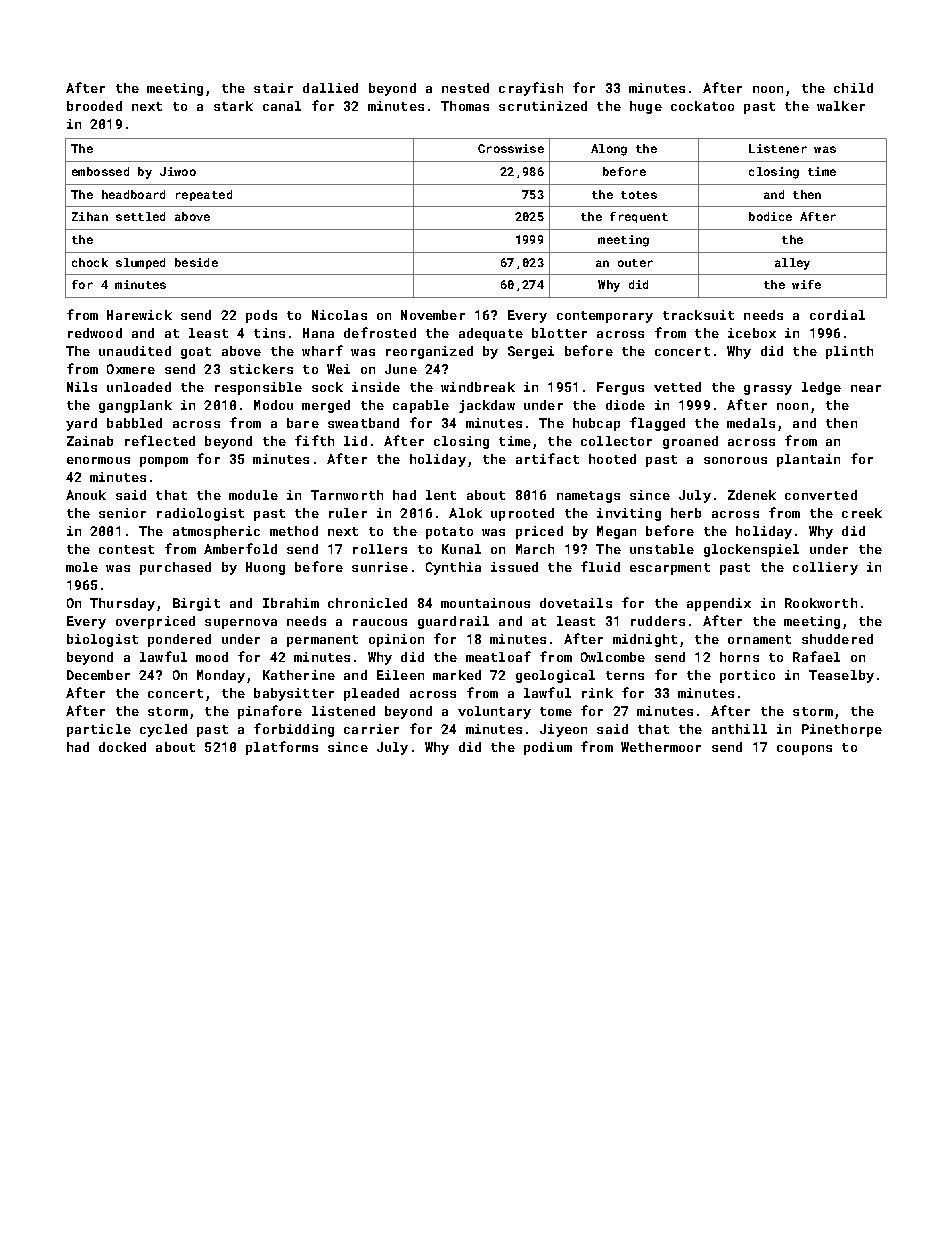 This screenshot has height=1233, width=952. What do you see at coordinates (133, 194) in the screenshot?
I see `headboard` at bounding box center [133, 194].
